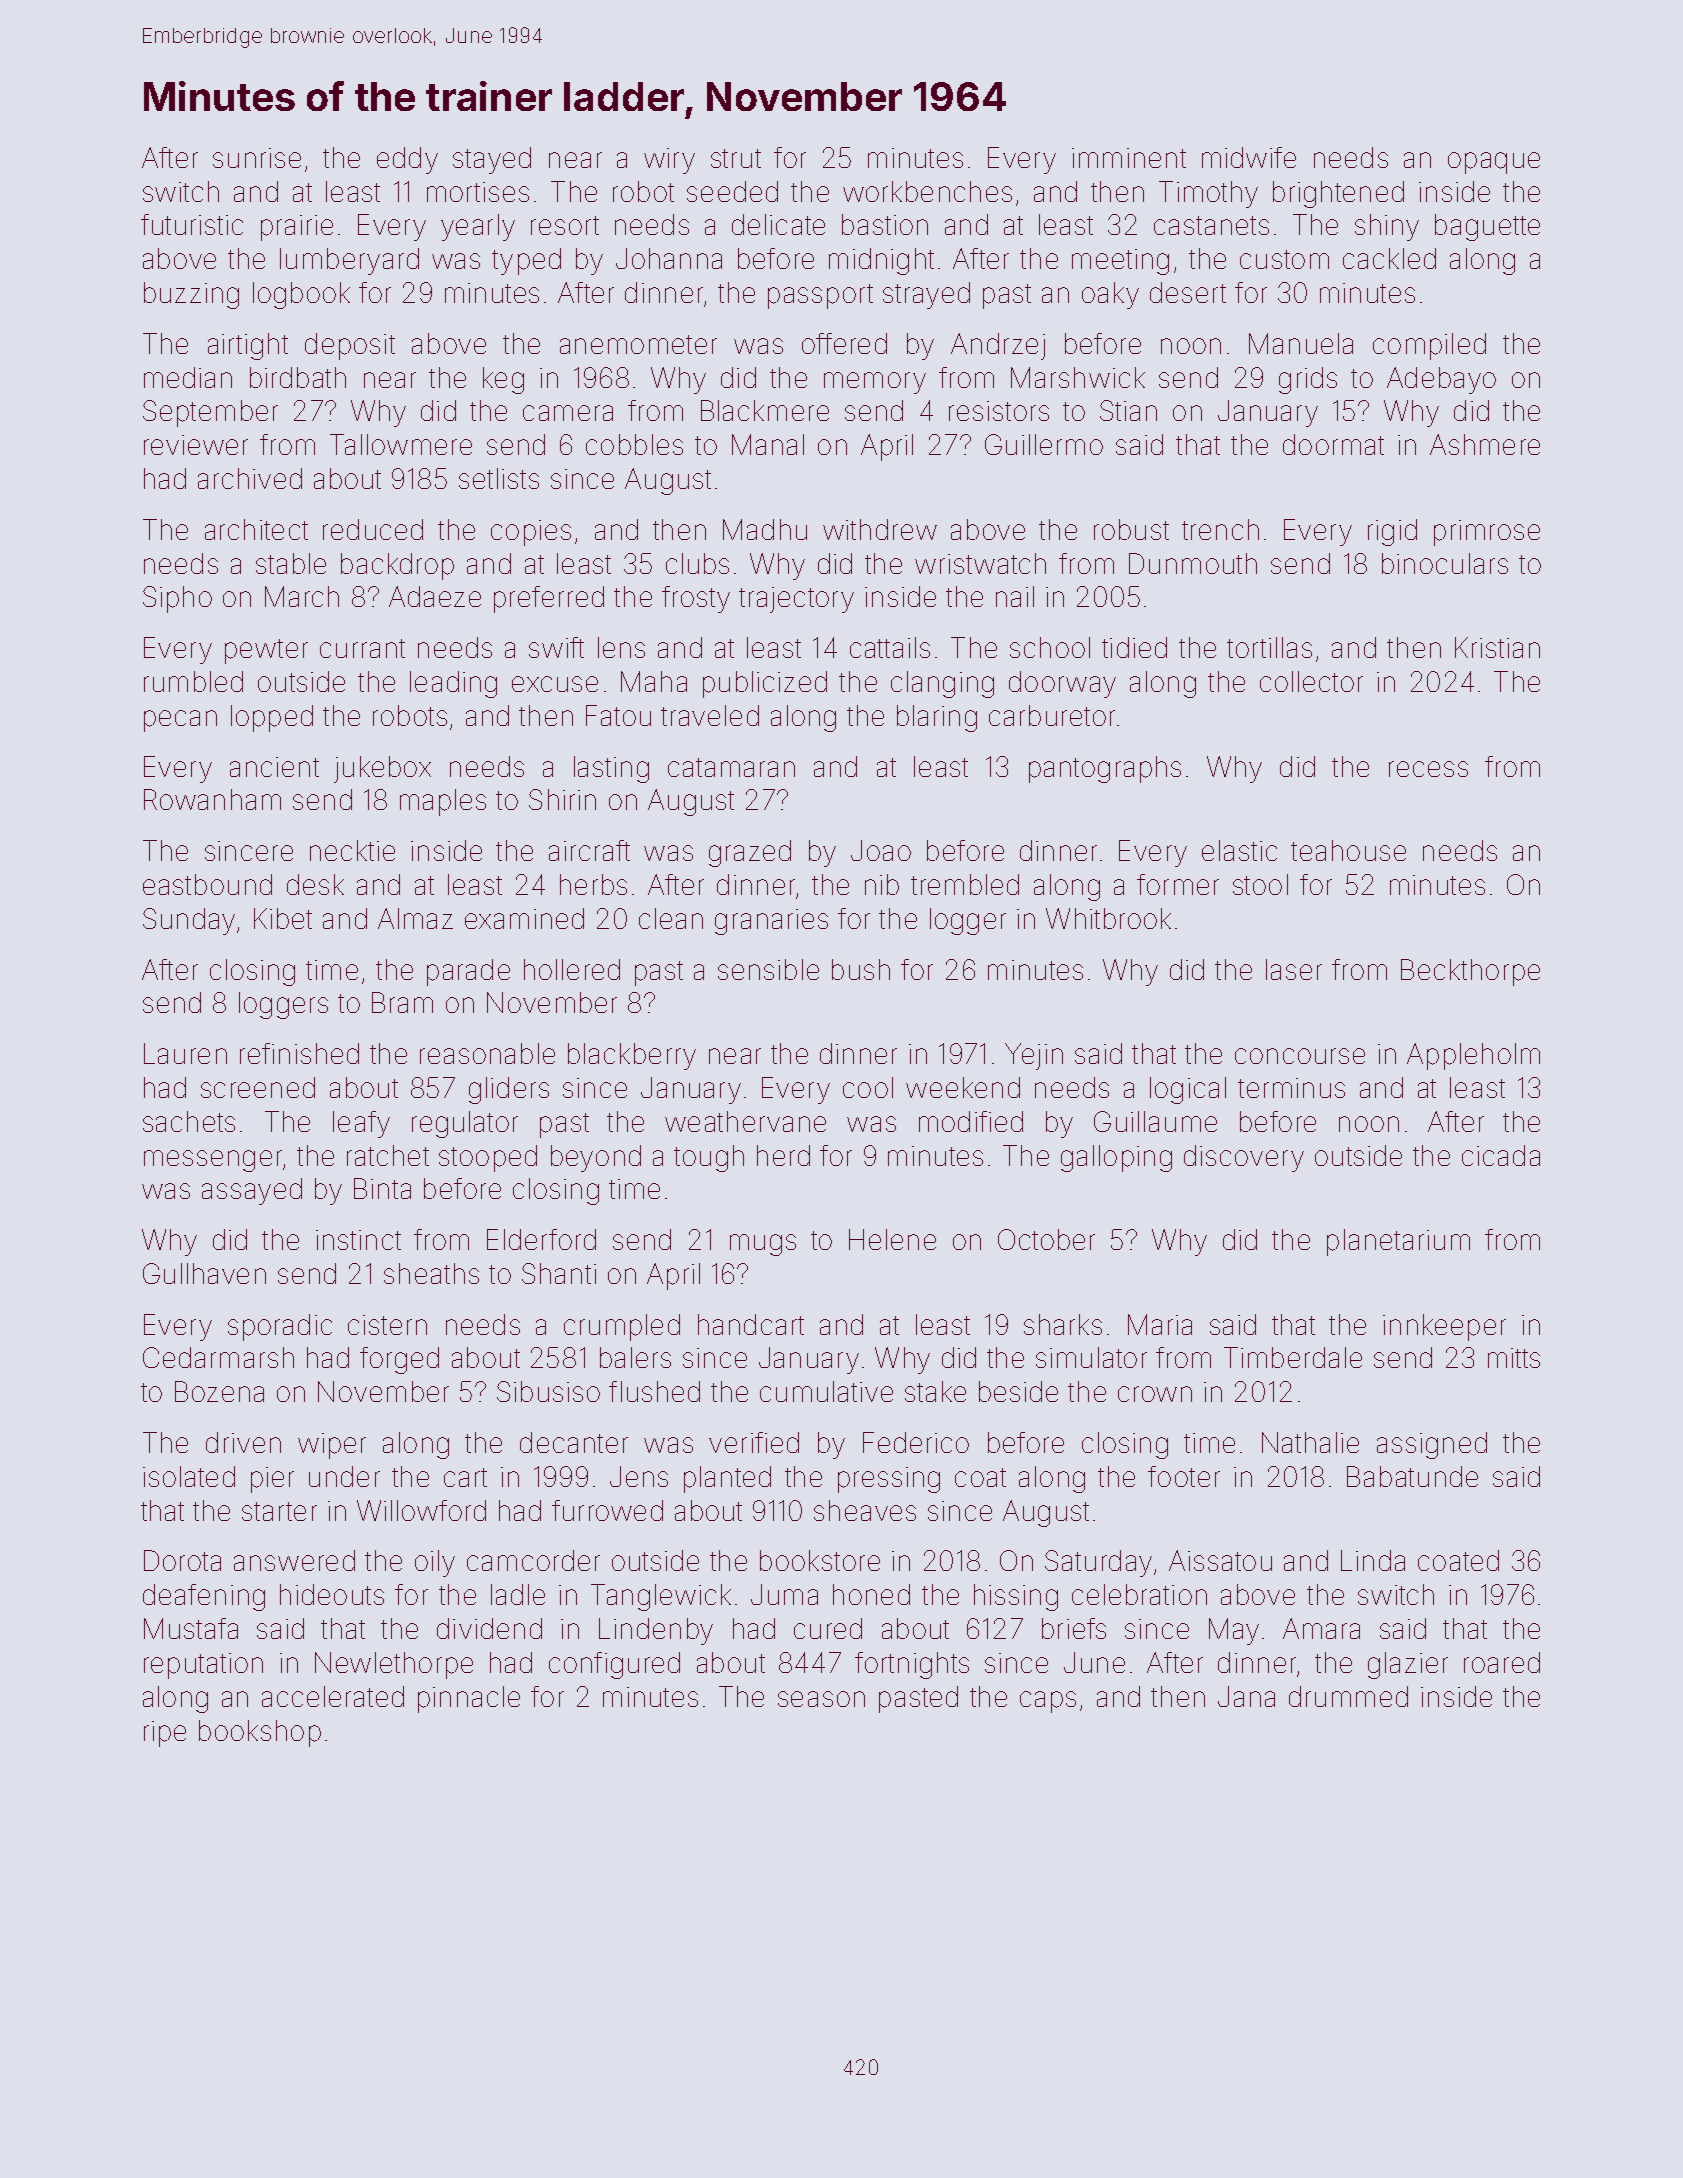 The width and height of the document is (1683, 2178). Describe the element at coordinates (1432, 1445) in the document. I see `assigned` at that location.
